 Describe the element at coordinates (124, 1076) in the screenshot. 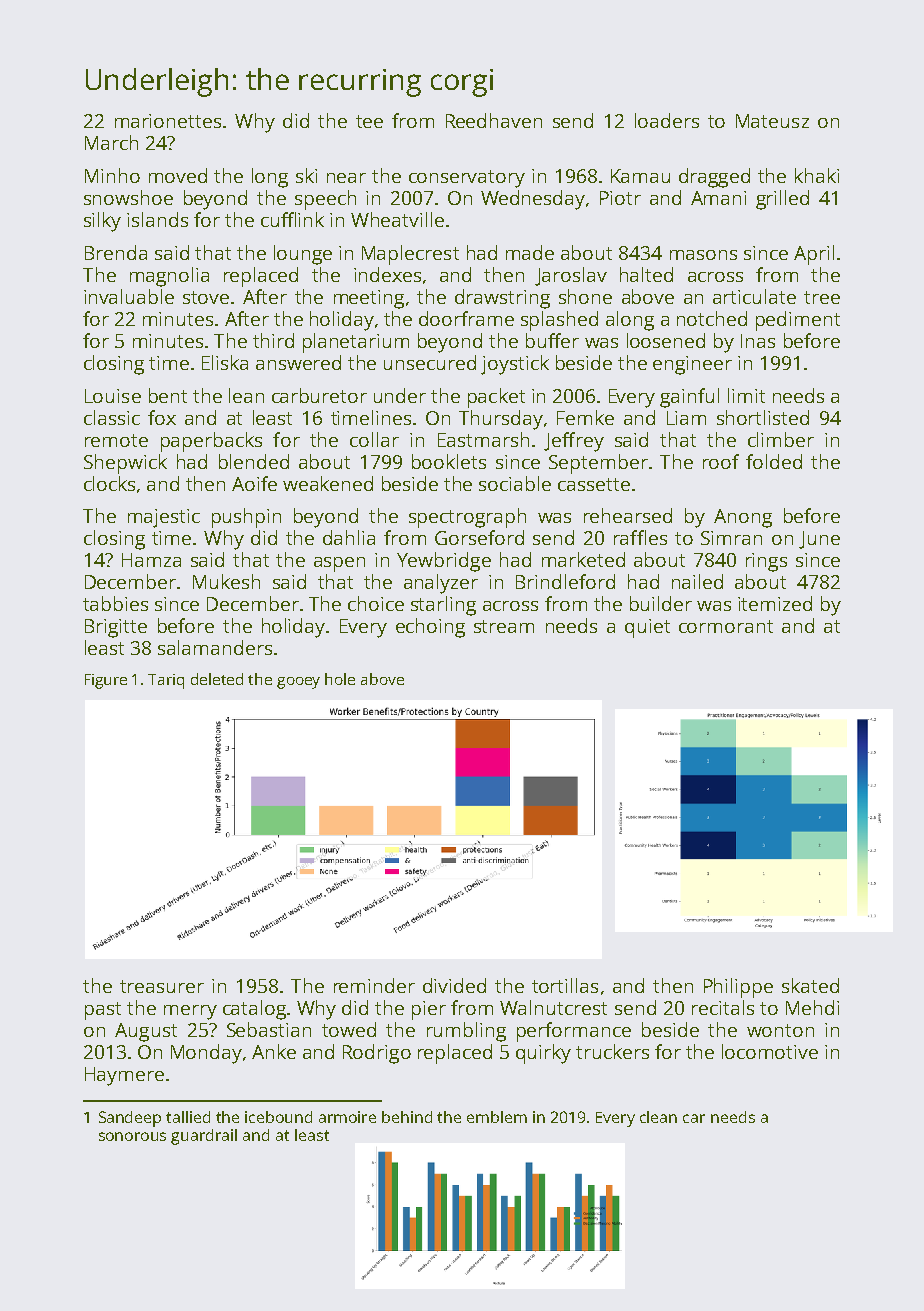

I see `Haymere` at that location.
